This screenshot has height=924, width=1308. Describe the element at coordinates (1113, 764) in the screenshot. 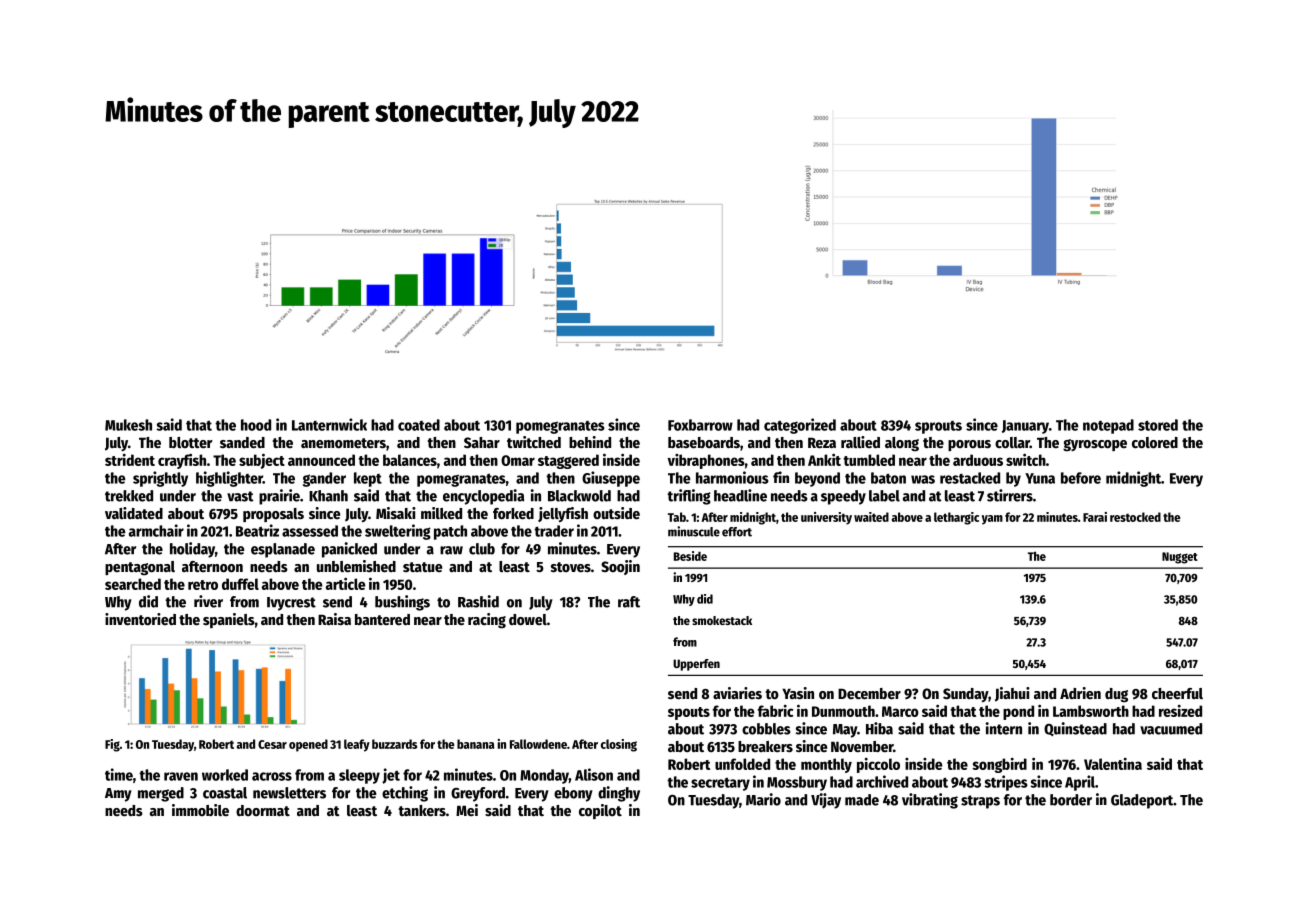

I see `Valentina` at that location.
